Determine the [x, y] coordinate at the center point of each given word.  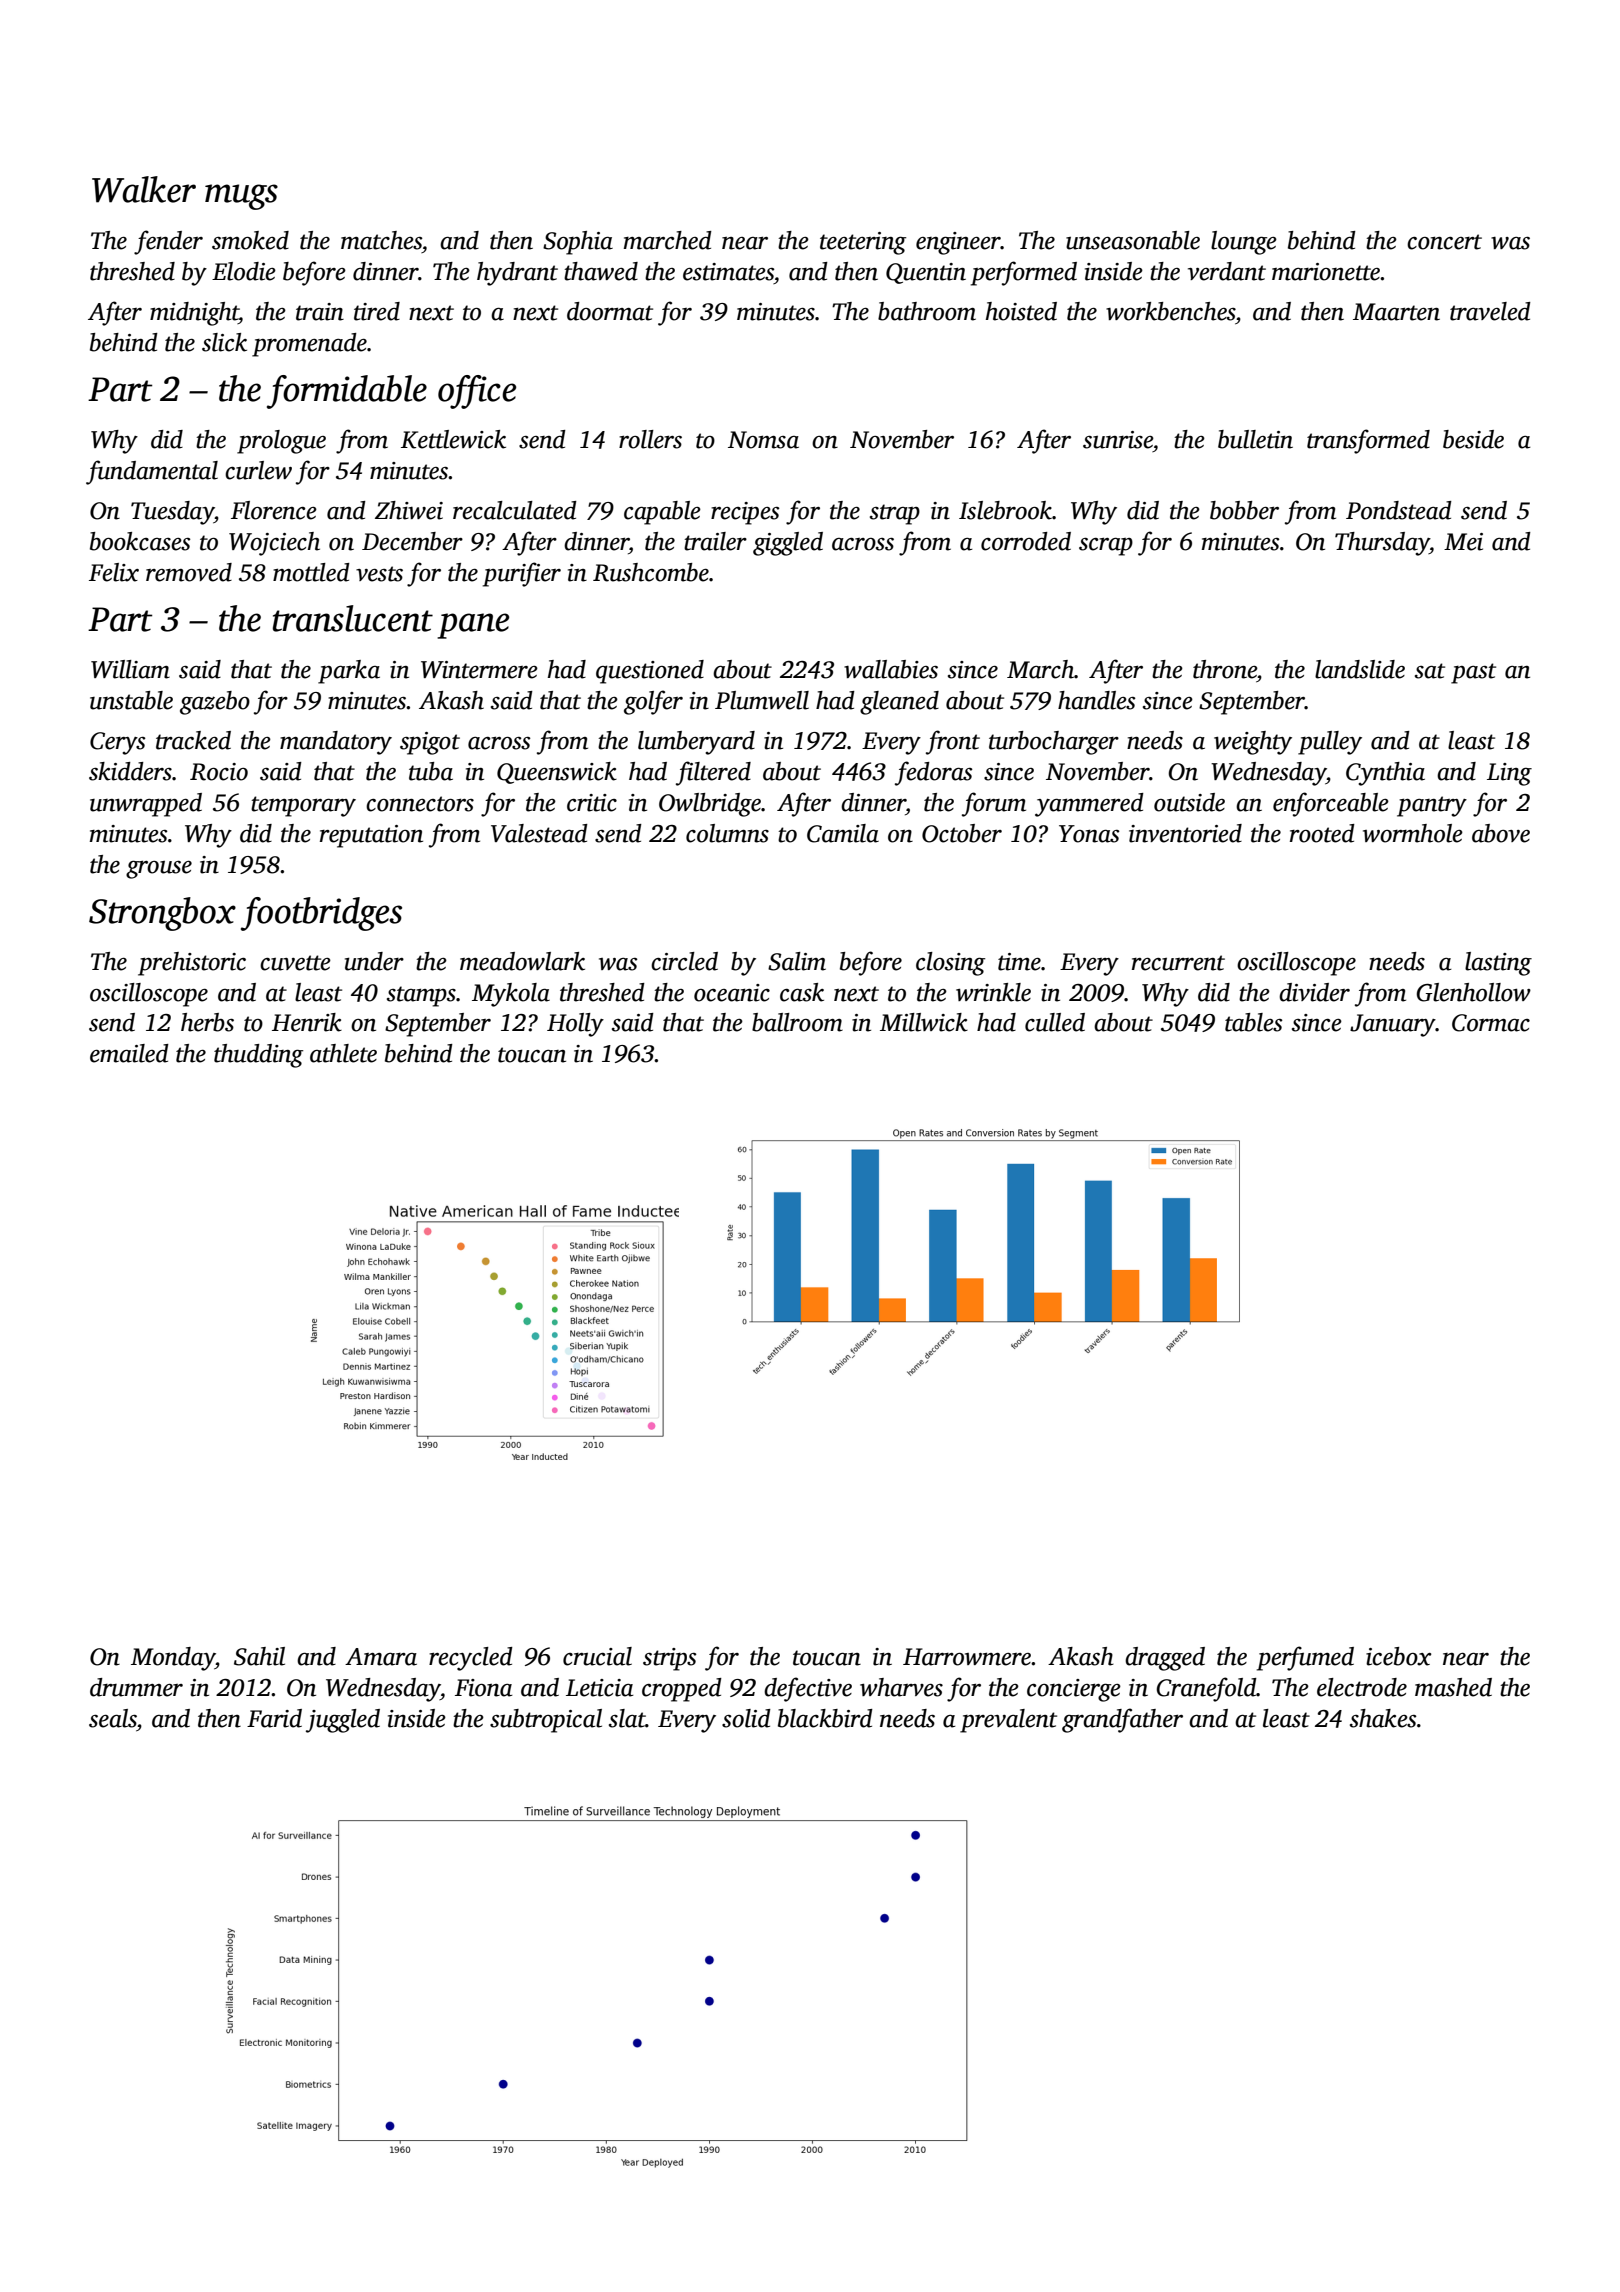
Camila [843, 833]
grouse [159, 869]
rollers [650, 439]
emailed [129, 1053]
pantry [1432, 806]
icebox [1398, 1656]
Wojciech [274, 544]
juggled [343, 1721]
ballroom [797, 1022]
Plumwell [762, 700]
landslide [1360, 669]
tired [377, 311]
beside [1473, 439]
